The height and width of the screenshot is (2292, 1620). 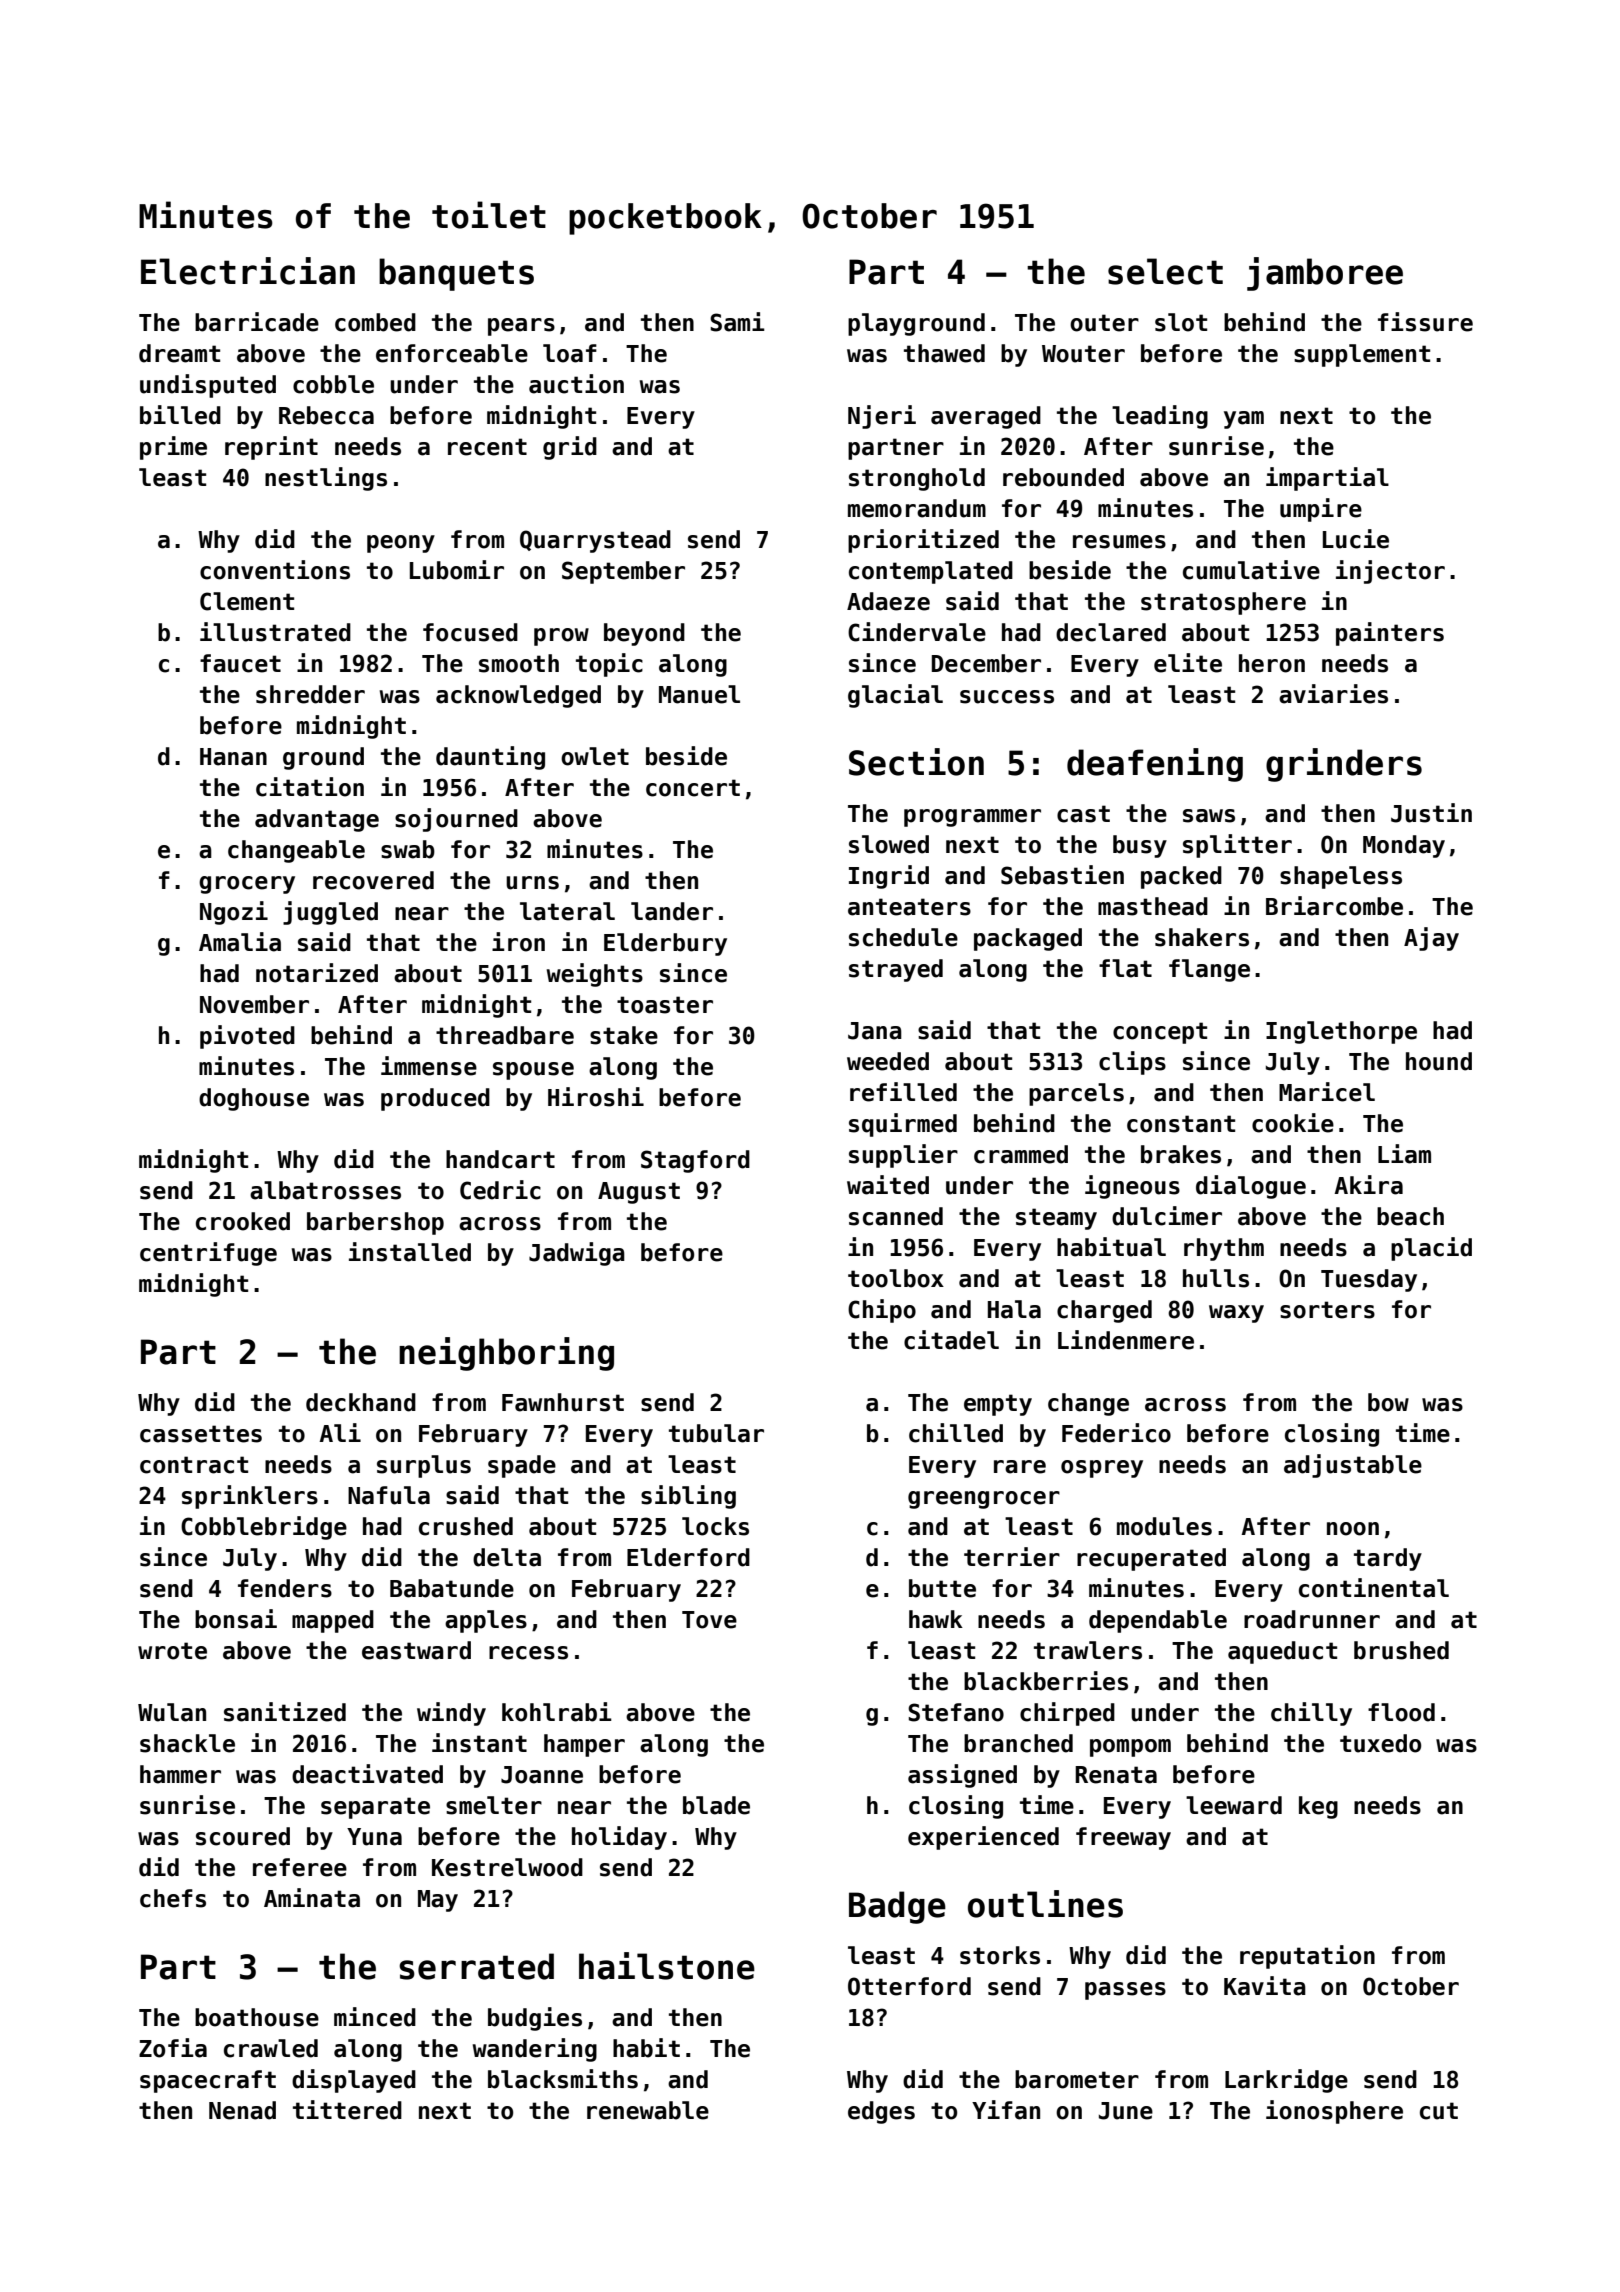 I want to click on notarized, so click(x=317, y=973).
